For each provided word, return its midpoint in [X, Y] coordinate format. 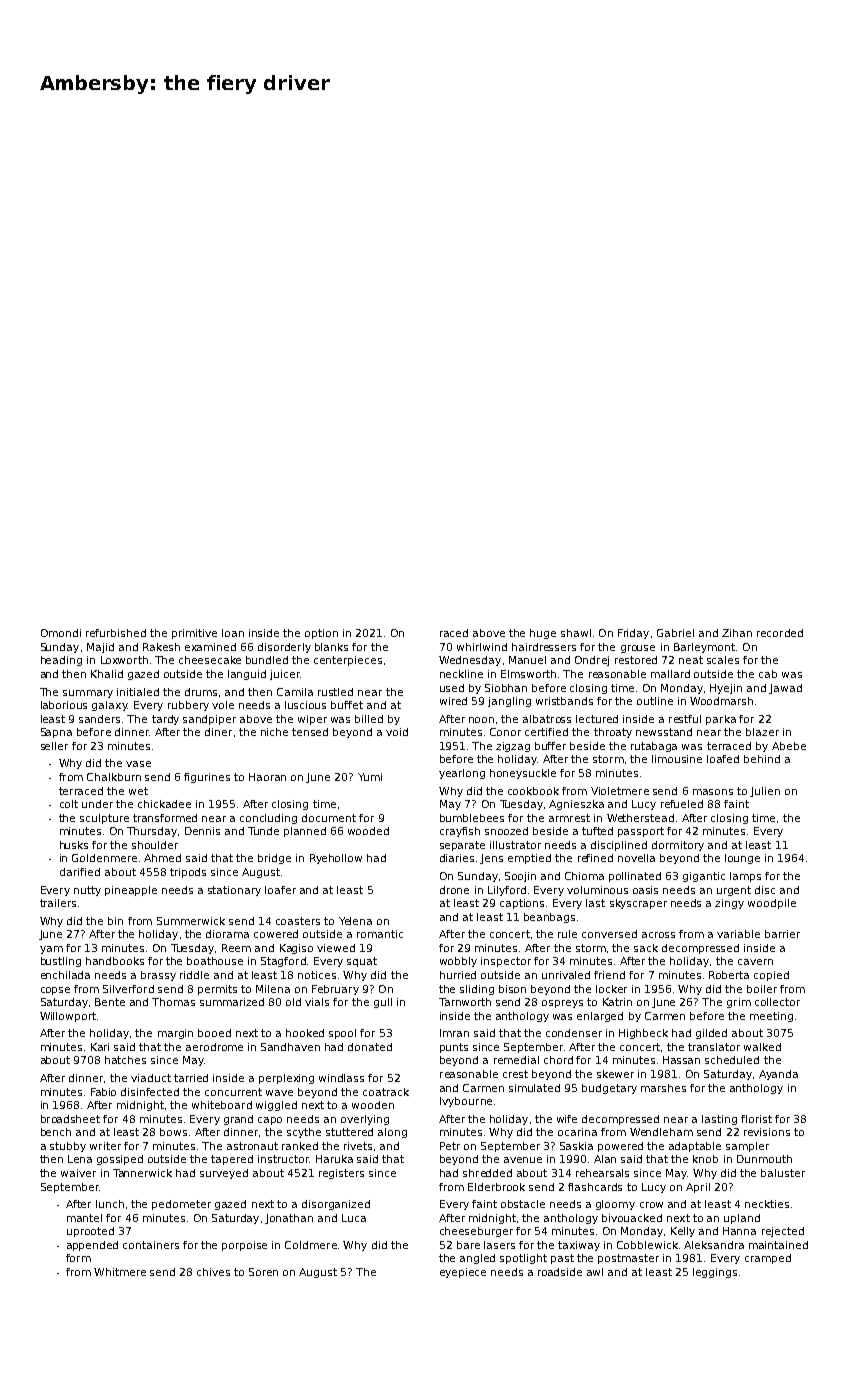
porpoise [244, 1246]
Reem [236, 948]
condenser [574, 1033]
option [321, 634]
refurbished [116, 633]
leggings [715, 1273]
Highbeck [643, 1034]
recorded [780, 633]
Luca [354, 1218]
